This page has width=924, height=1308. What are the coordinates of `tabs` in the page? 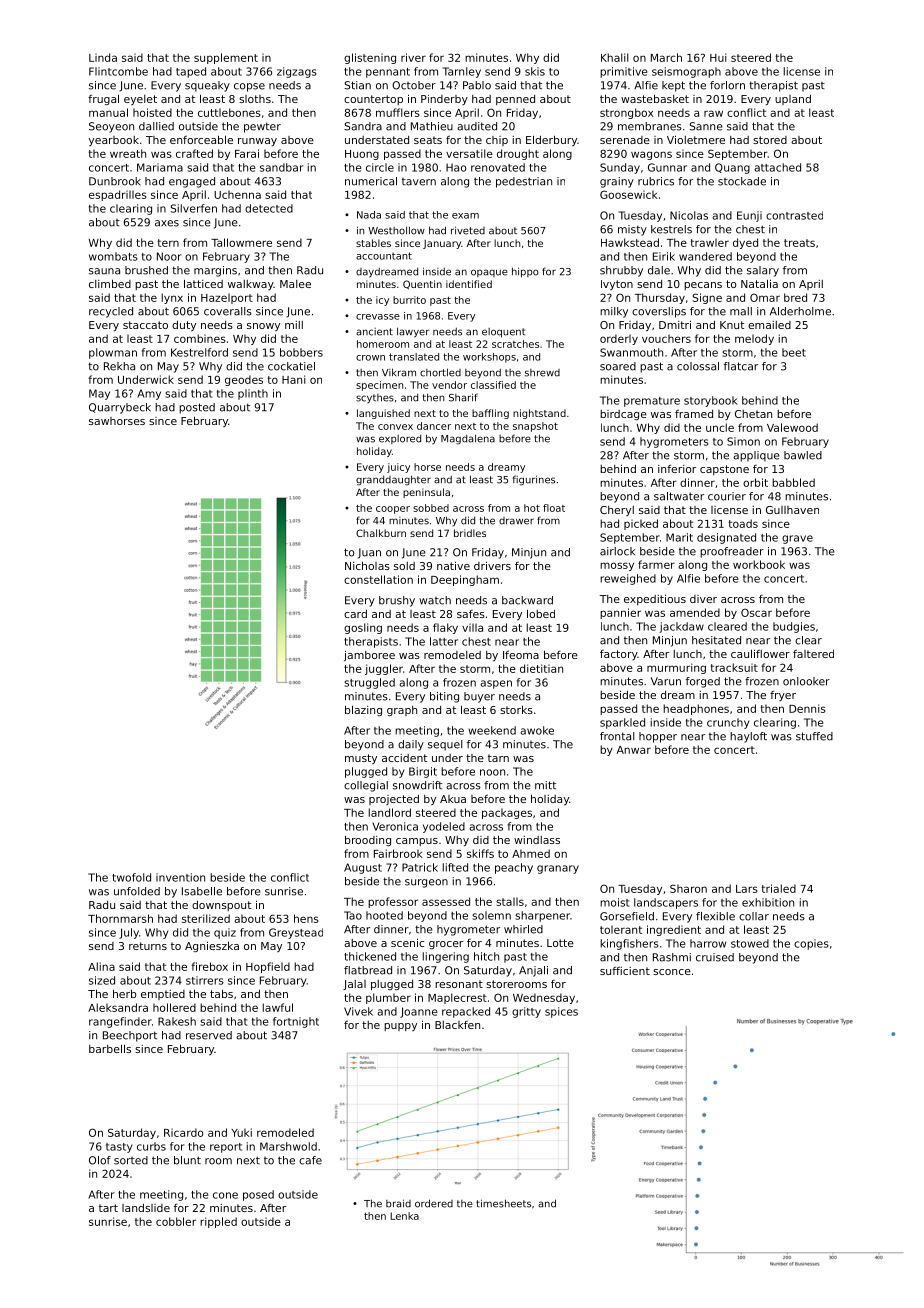 It's located at (221, 993).
